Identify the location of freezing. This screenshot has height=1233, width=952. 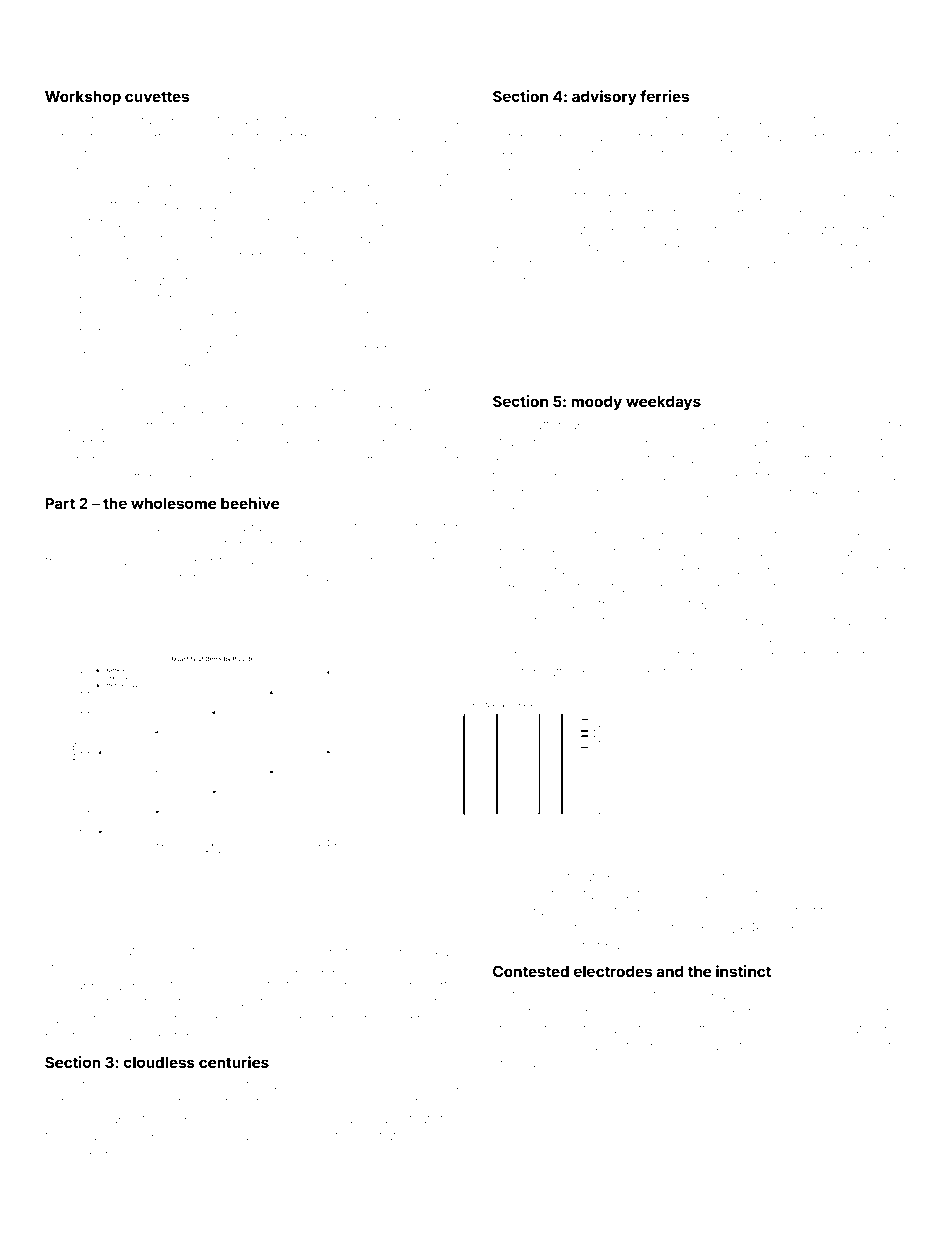
(208, 368).
